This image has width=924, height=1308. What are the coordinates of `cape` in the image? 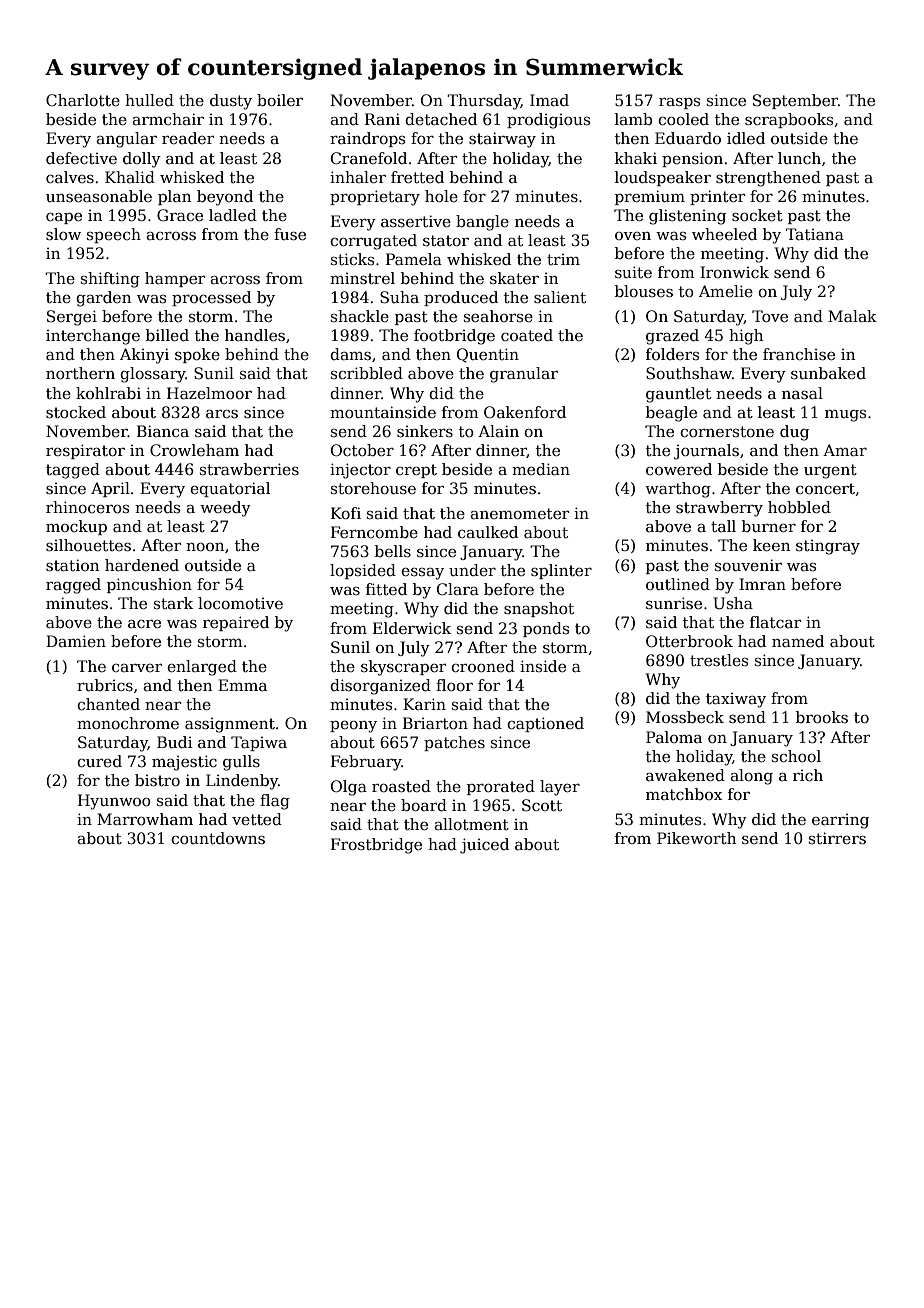 It's located at (64, 218).
